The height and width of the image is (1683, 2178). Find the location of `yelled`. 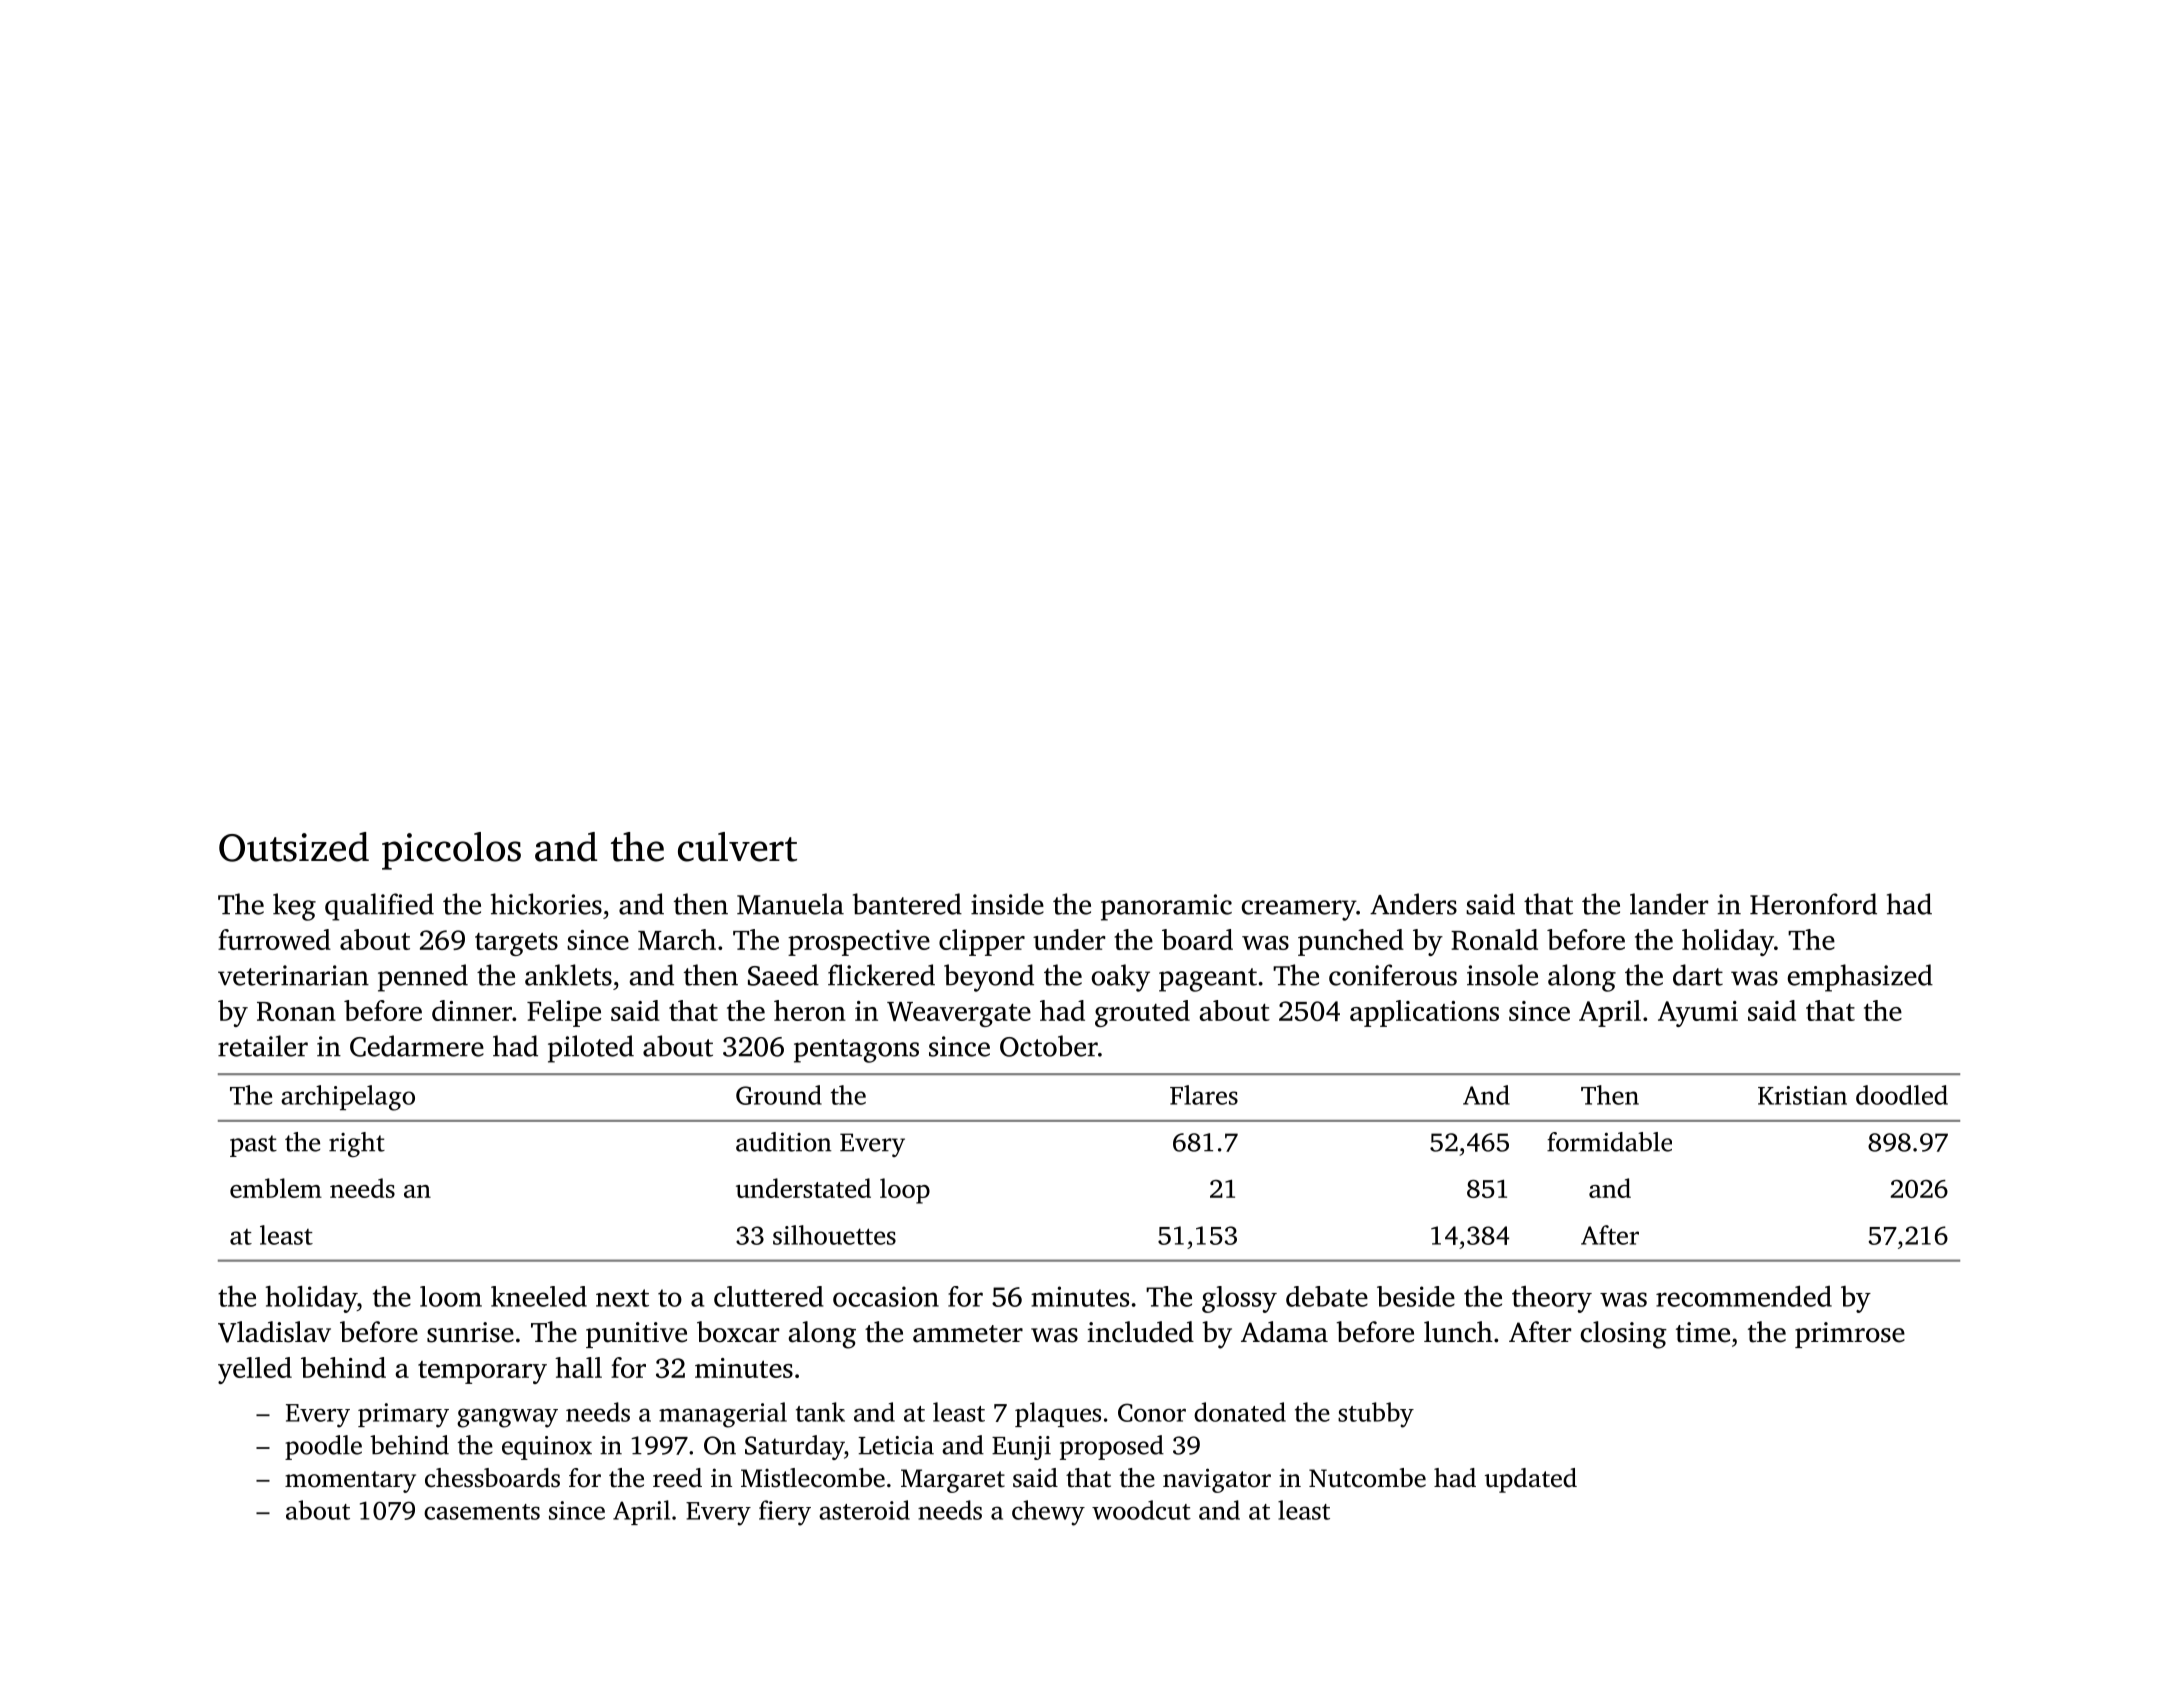

yelled is located at coordinates (255, 1370).
